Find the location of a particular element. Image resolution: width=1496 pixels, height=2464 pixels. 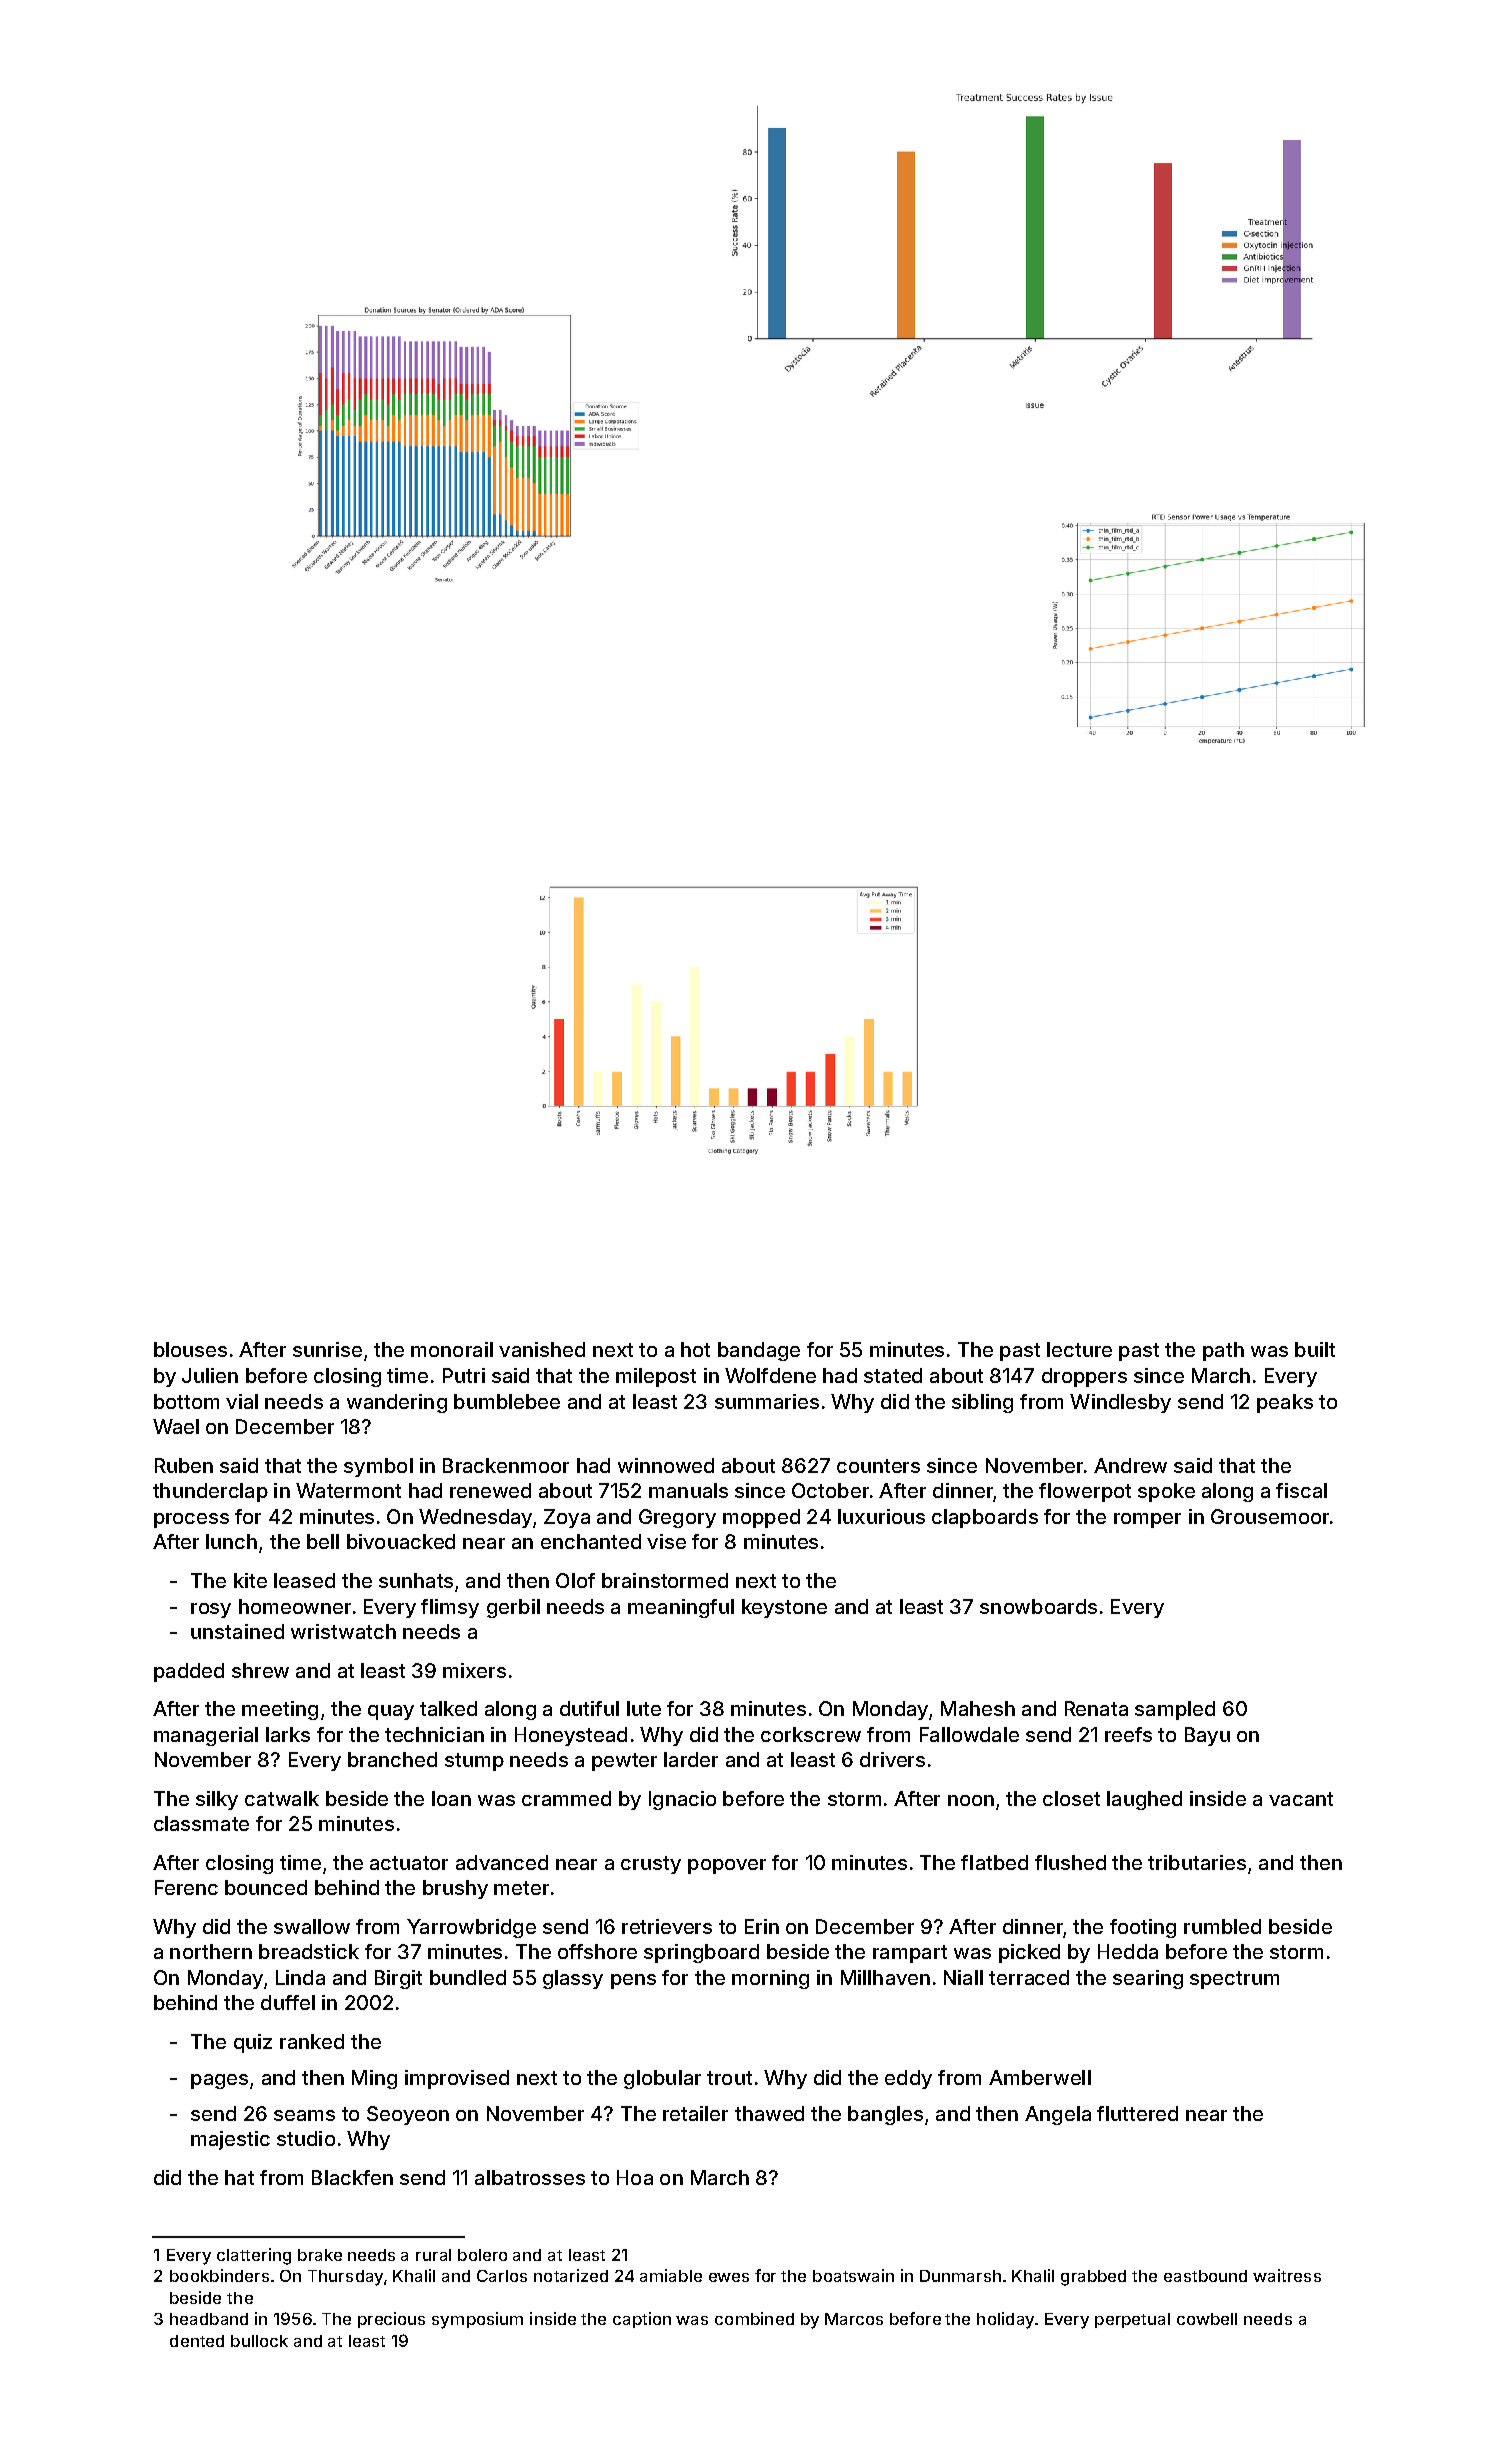

symbol is located at coordinates (378, 1467).
